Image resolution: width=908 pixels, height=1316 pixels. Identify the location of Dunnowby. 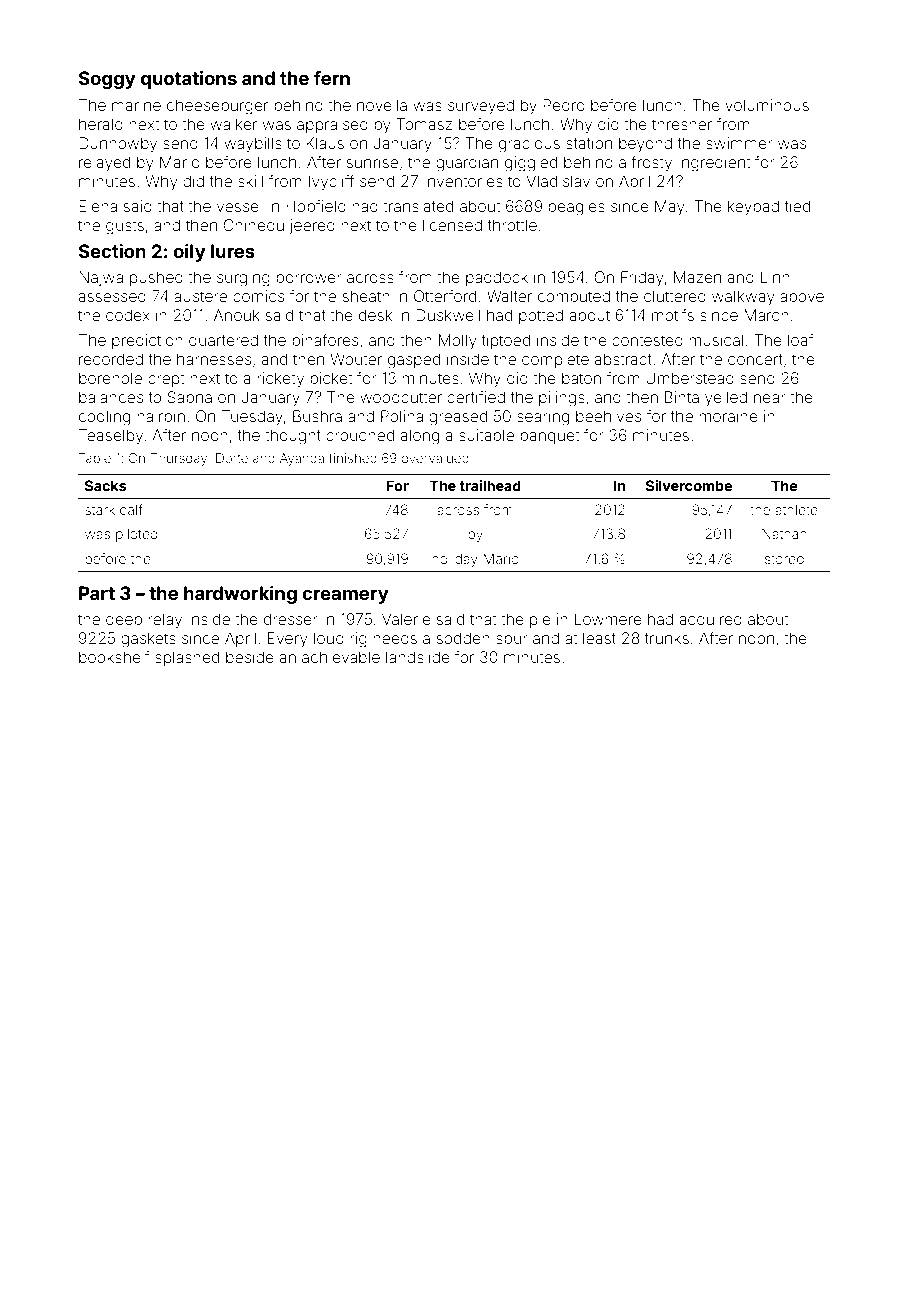
(118, 145).
